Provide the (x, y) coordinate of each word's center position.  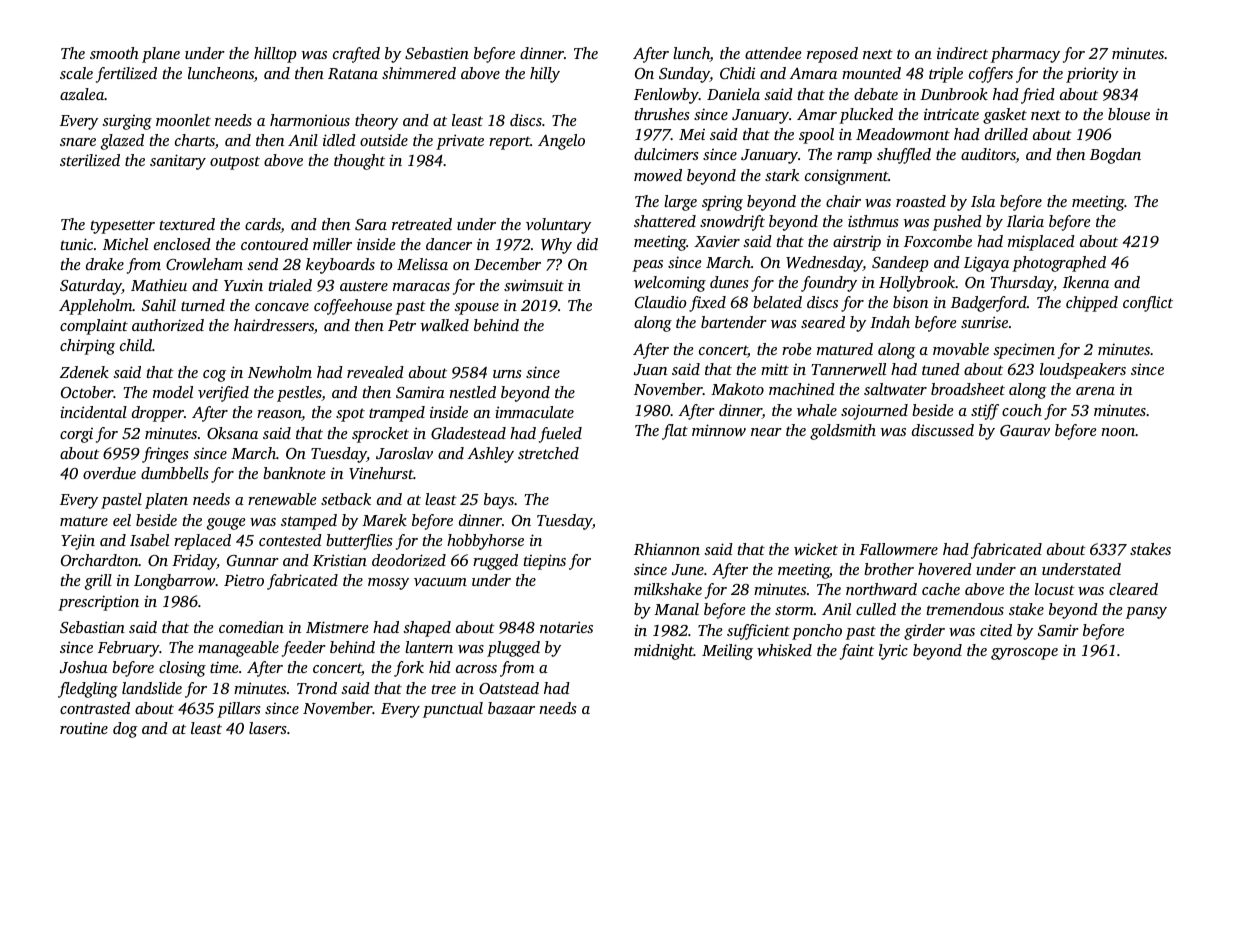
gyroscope (1024, 654)
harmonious (310, 120)
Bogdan (1115, 156)
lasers (267, 728)
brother (889, 569)
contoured (274, 244)
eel (122, 520)
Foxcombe (938, 241)
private (460, 142)
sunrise (984, 322)
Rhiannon (667, 549)
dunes (729, 282)
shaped (427, 629)
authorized (168, 325)
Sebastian (92, 627)
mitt (775, 369)
